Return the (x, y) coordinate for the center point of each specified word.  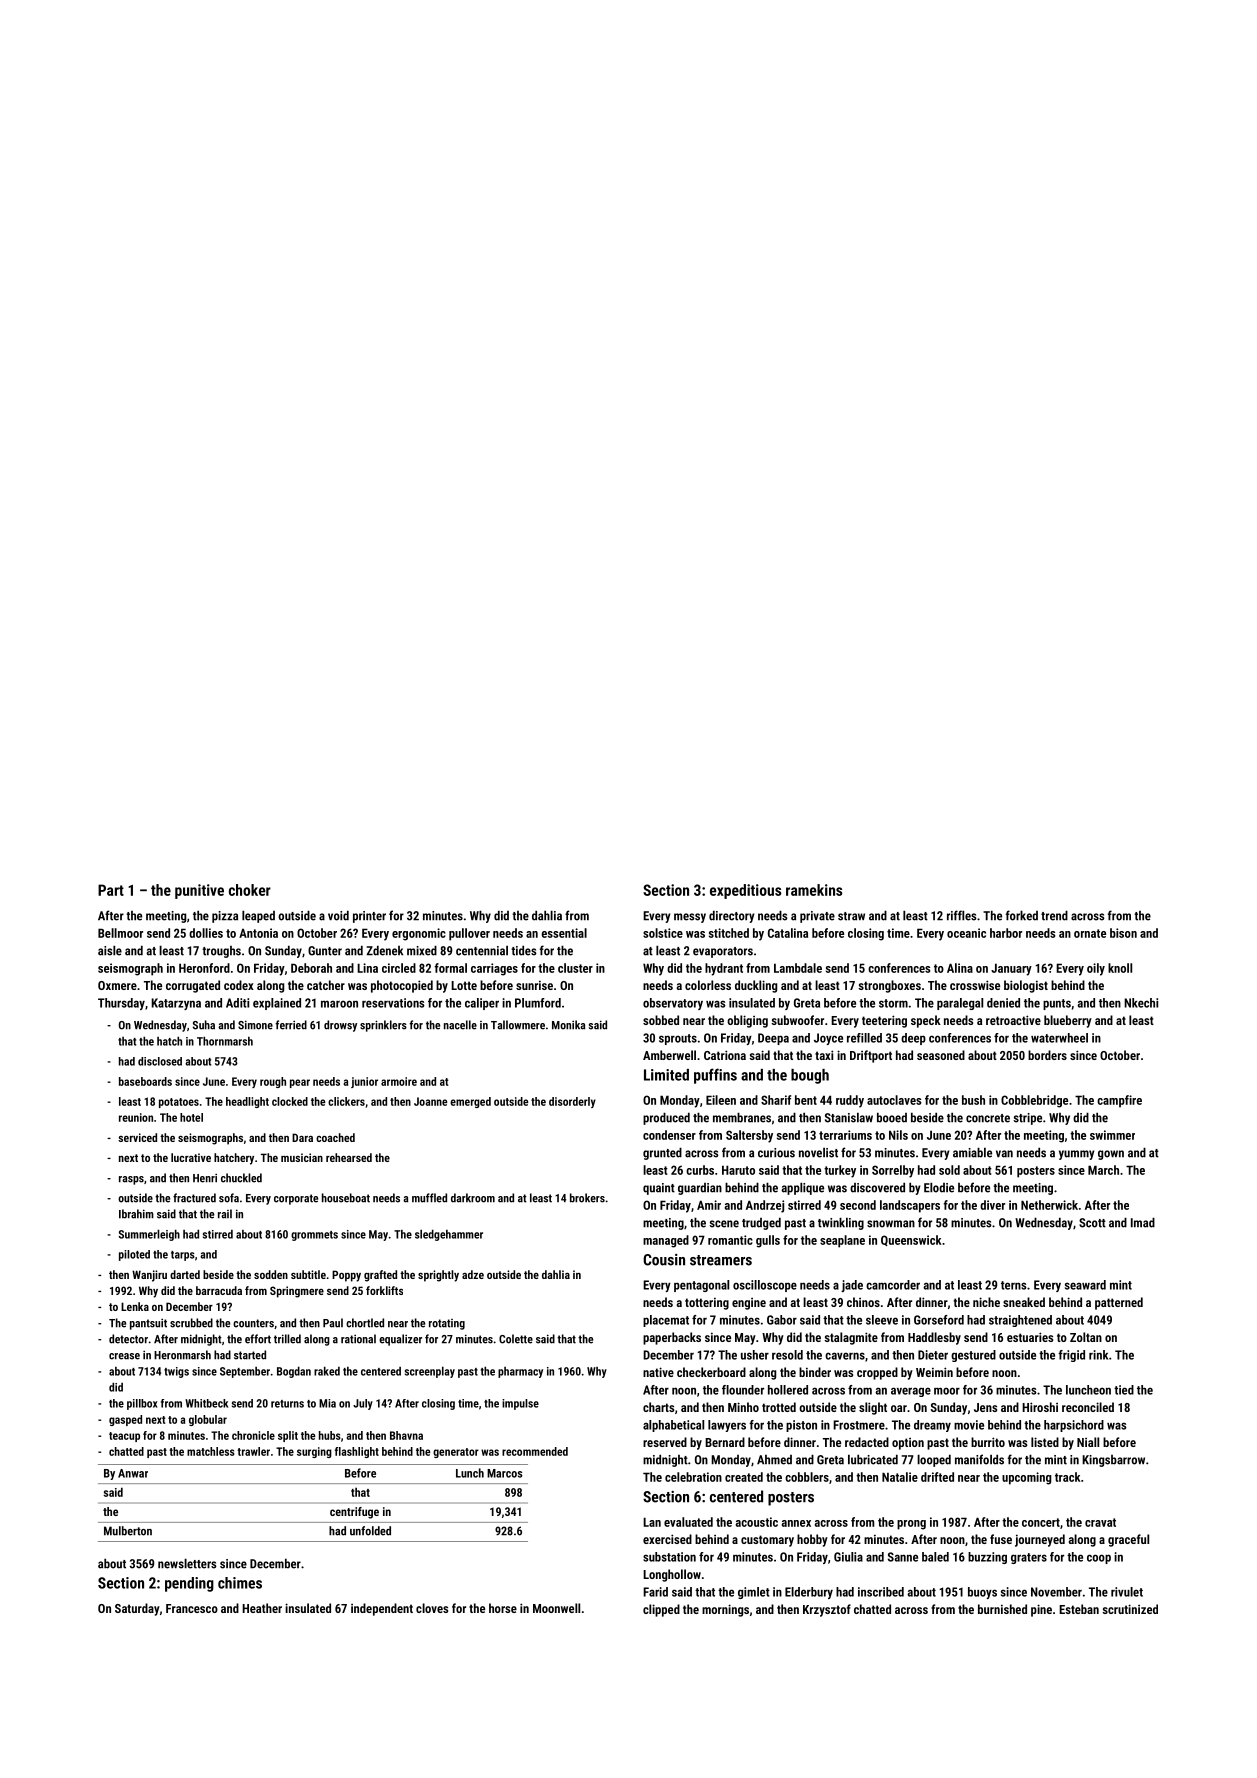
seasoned (941, 1055)
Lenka (135, 1306)
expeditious (745, 891)
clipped (661, 1610)
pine (1041, 1610)
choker (250, 890)
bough (810, 1076)
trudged (761, 1223)
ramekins (814, 890)
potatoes (179, 1103)
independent (382, 1609)
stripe (1027, 1119)
